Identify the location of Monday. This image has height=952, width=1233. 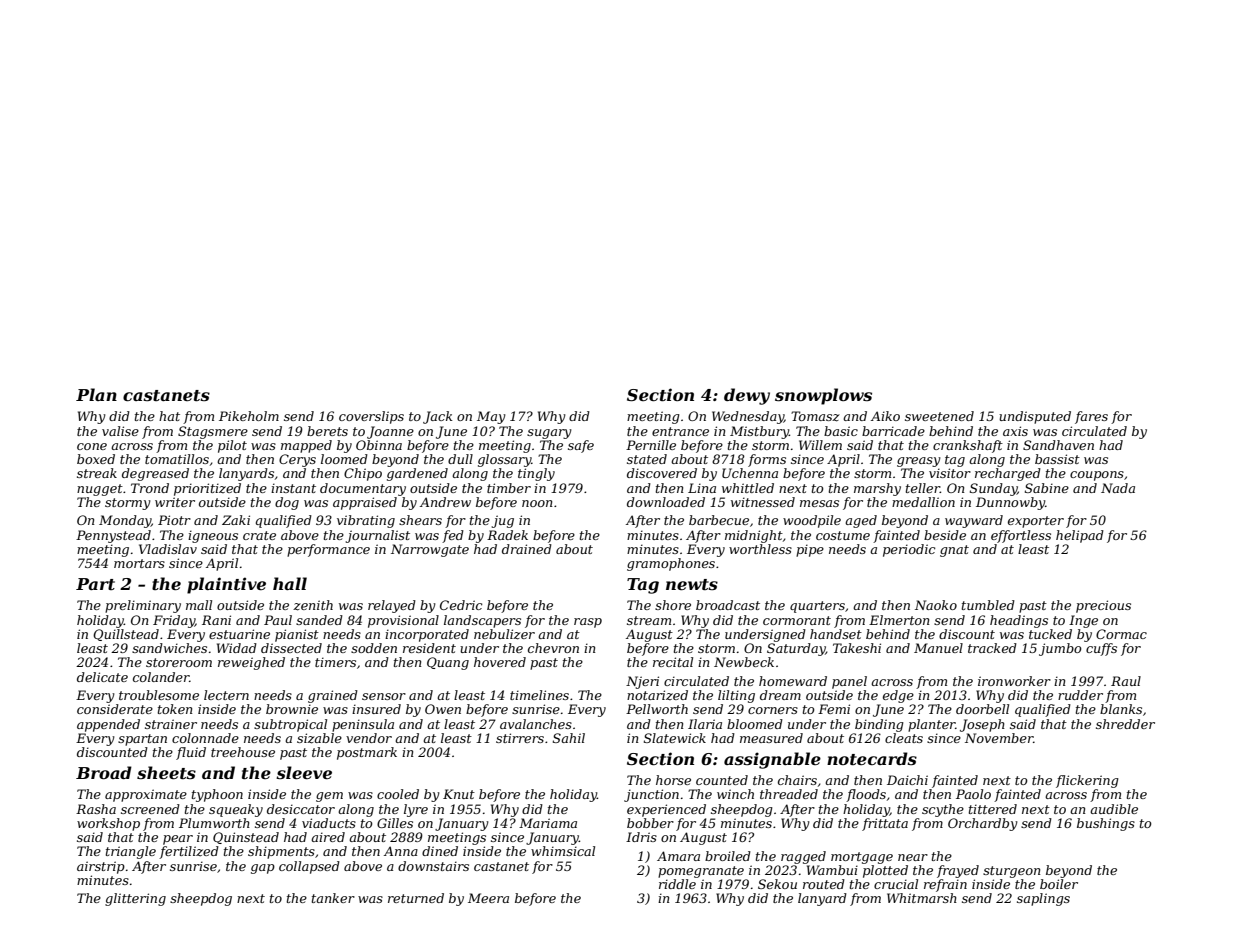
(125, 521).
